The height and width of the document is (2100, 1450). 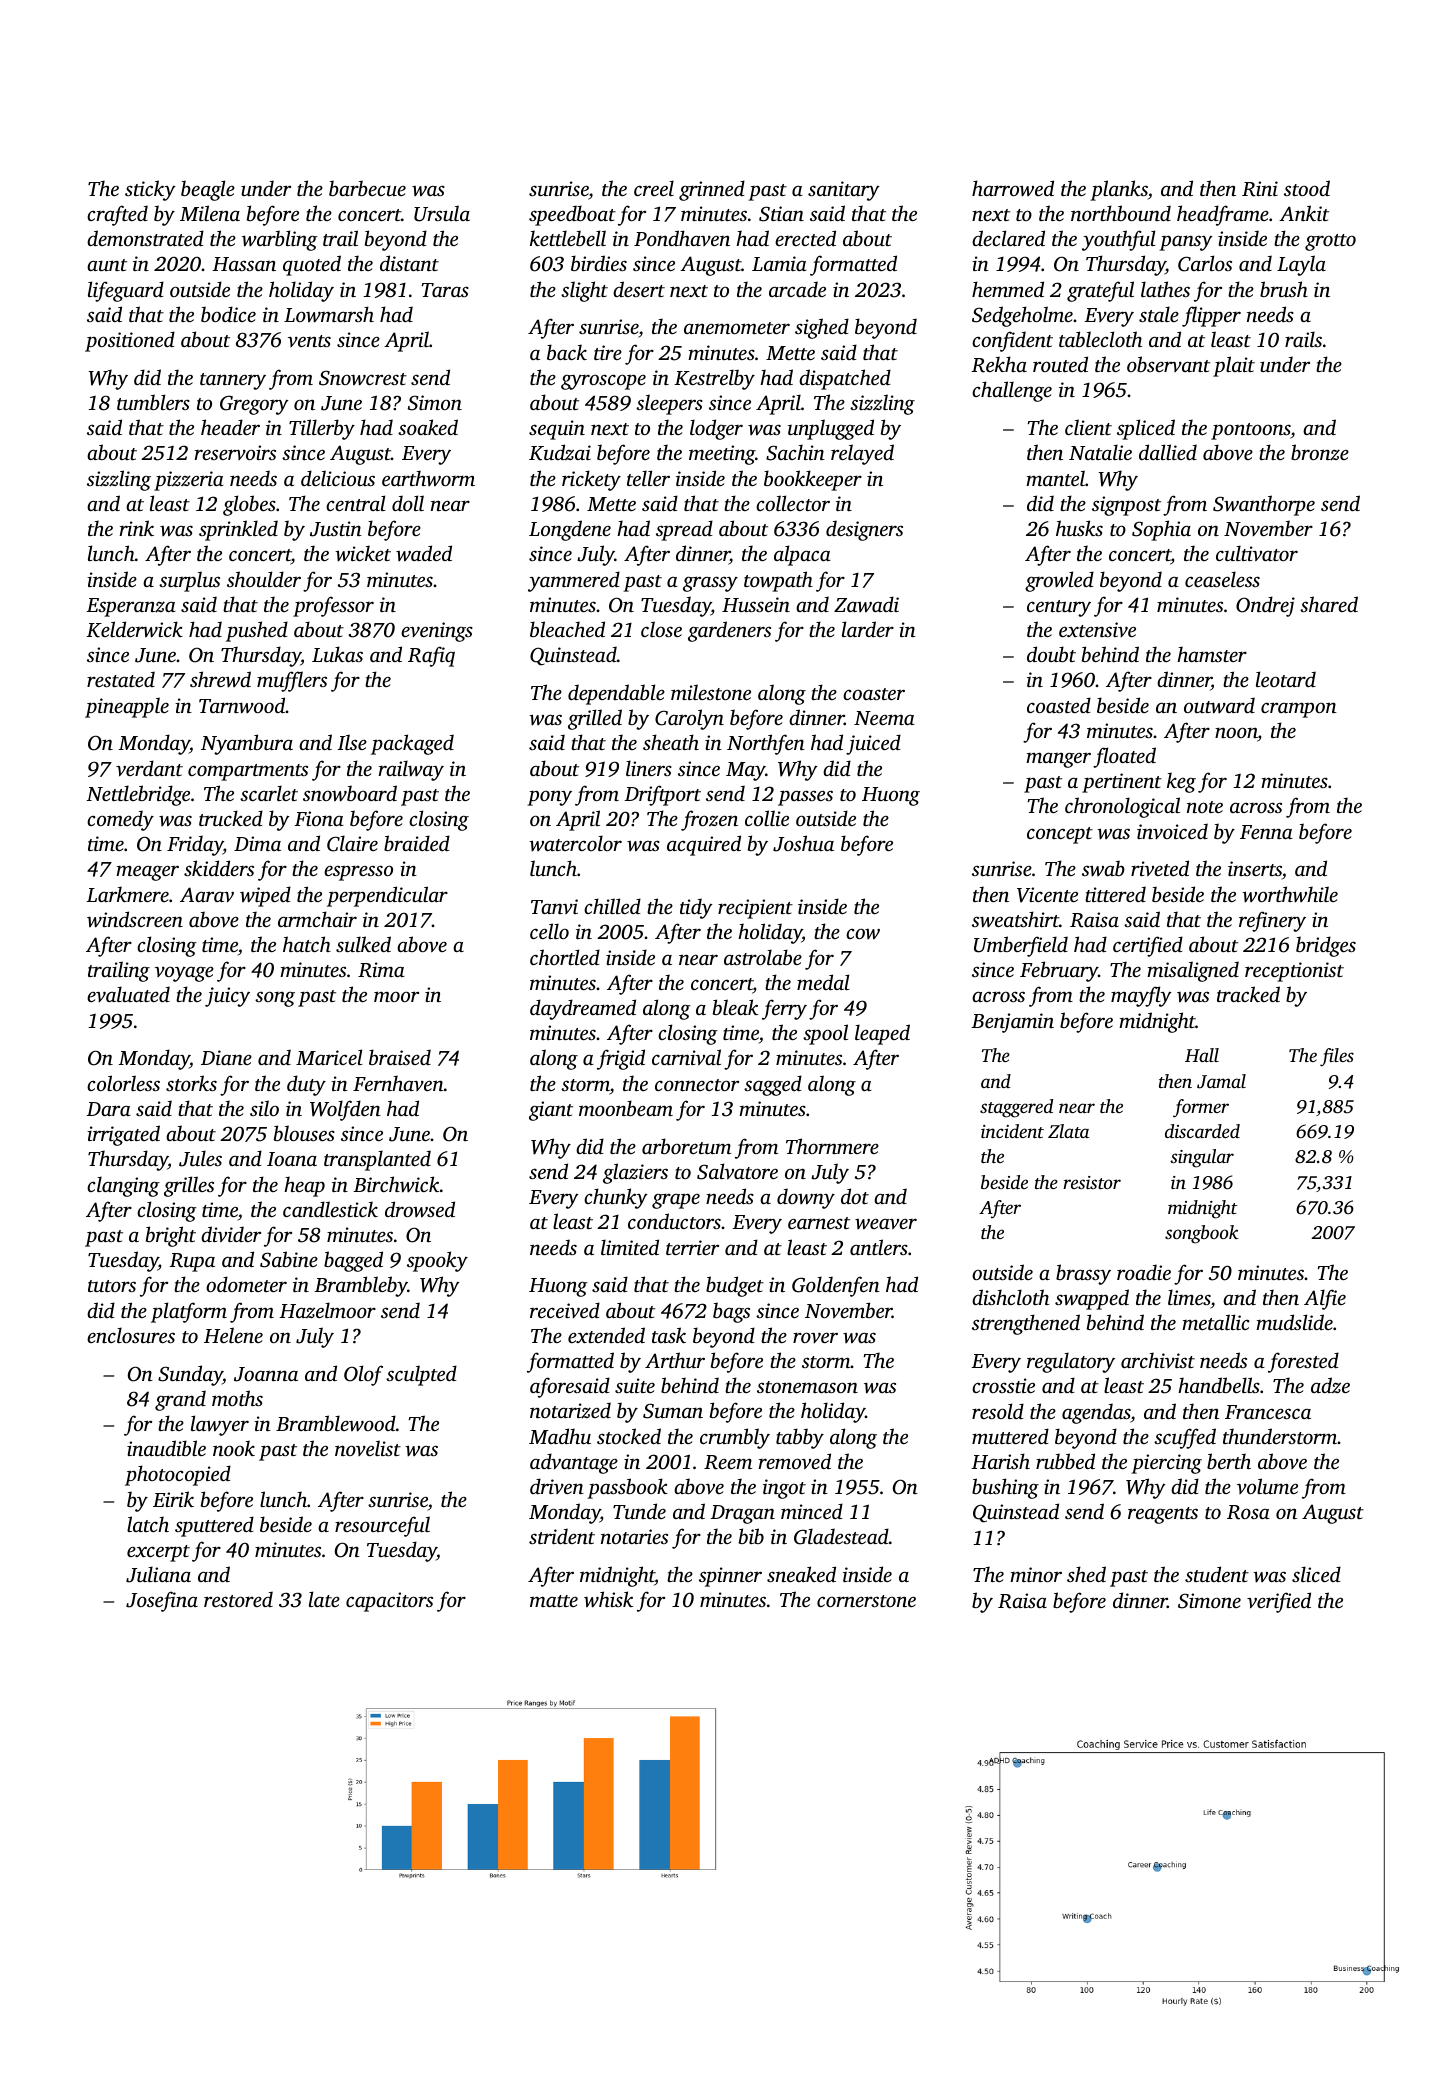 I want to click on dispatched, so click(x=845, y=379).
